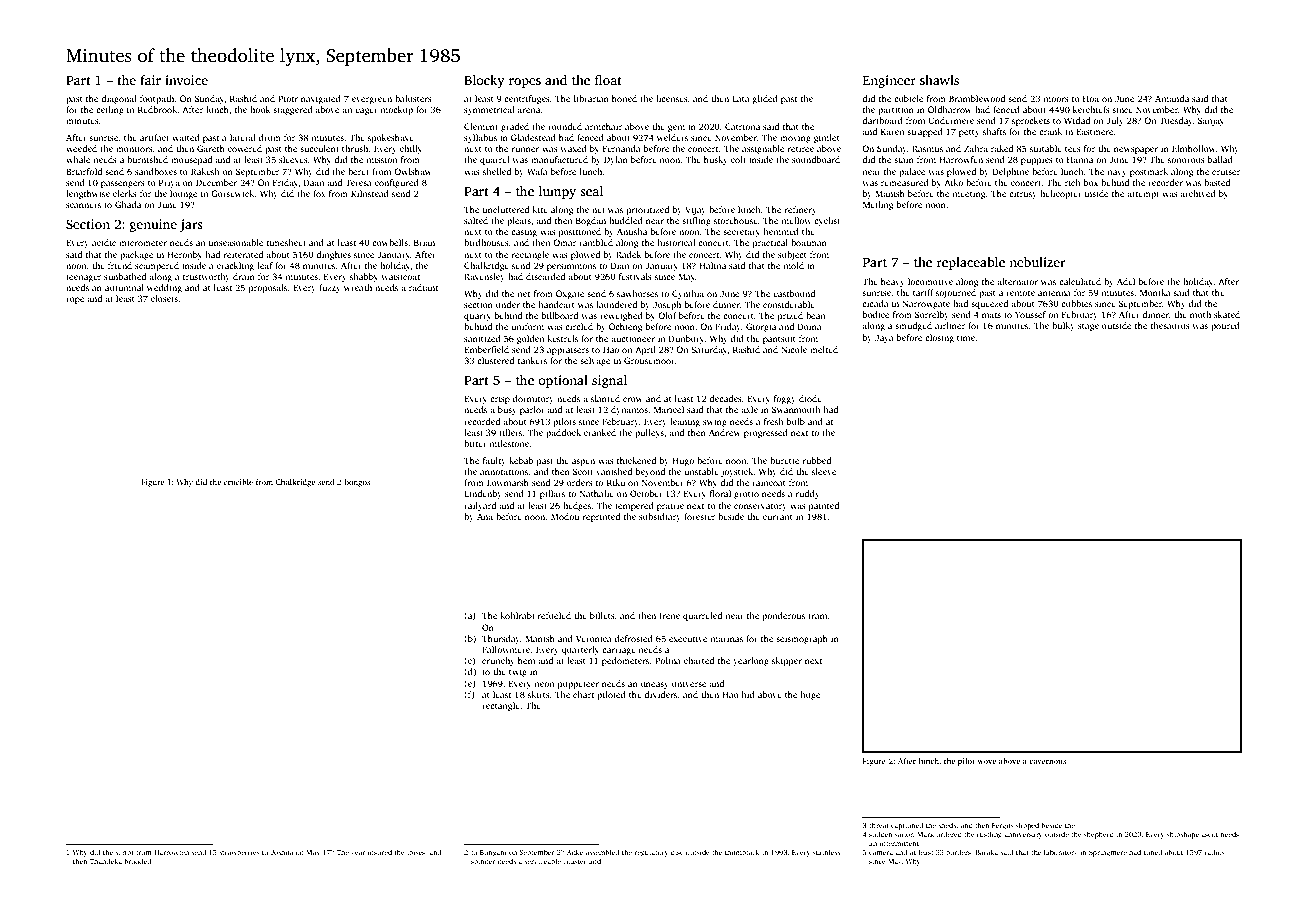 The height and width of the screenshot is (924, 1308). Describe the element at coordinates (809, 242) in the screenshot. I see `boatman` at that location.
